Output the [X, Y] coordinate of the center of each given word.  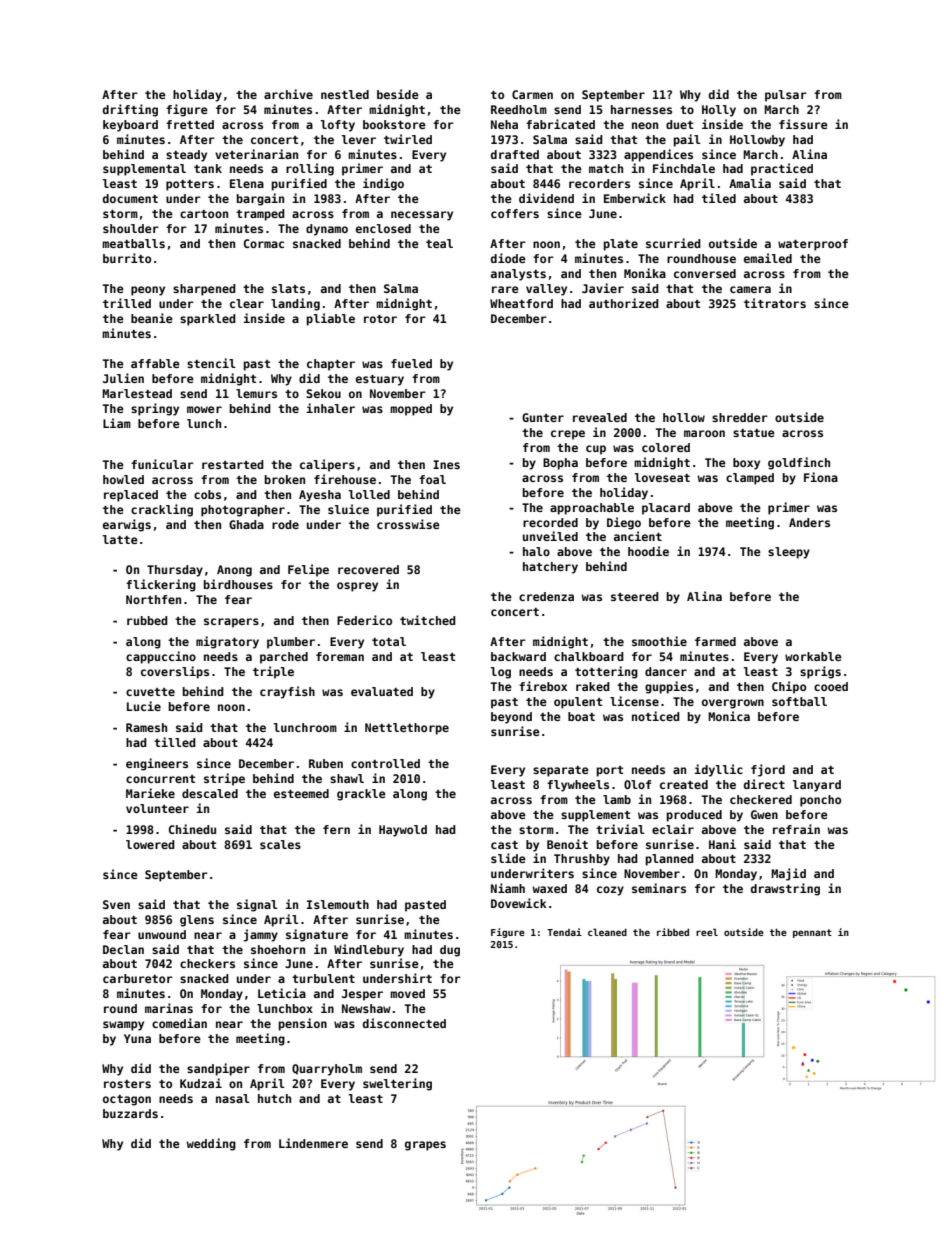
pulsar [786, 96]
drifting [130, 110]
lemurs [256, 393]
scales [280, 844]
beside [398, 94]
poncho [820, 801]
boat [581, 716]
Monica [729, 716]
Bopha [560, 464]
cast [504, 845]
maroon [704, 433]
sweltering [397, 1084]
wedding [211, 1144]
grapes [425, 1146]
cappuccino [161, 657]
